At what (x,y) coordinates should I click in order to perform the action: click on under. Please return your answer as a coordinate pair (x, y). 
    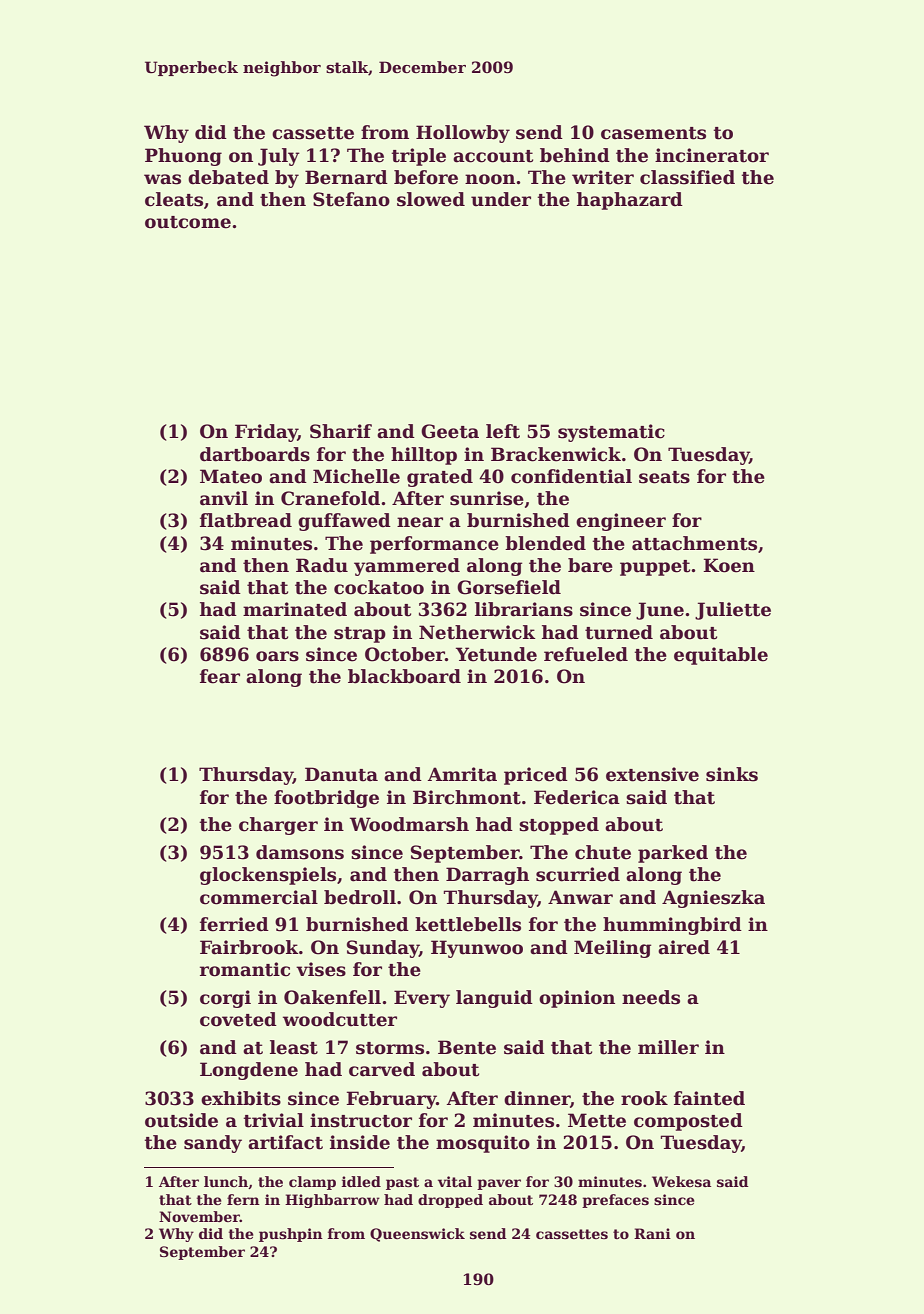
    Looking at the image, I should click on (501, 199).
